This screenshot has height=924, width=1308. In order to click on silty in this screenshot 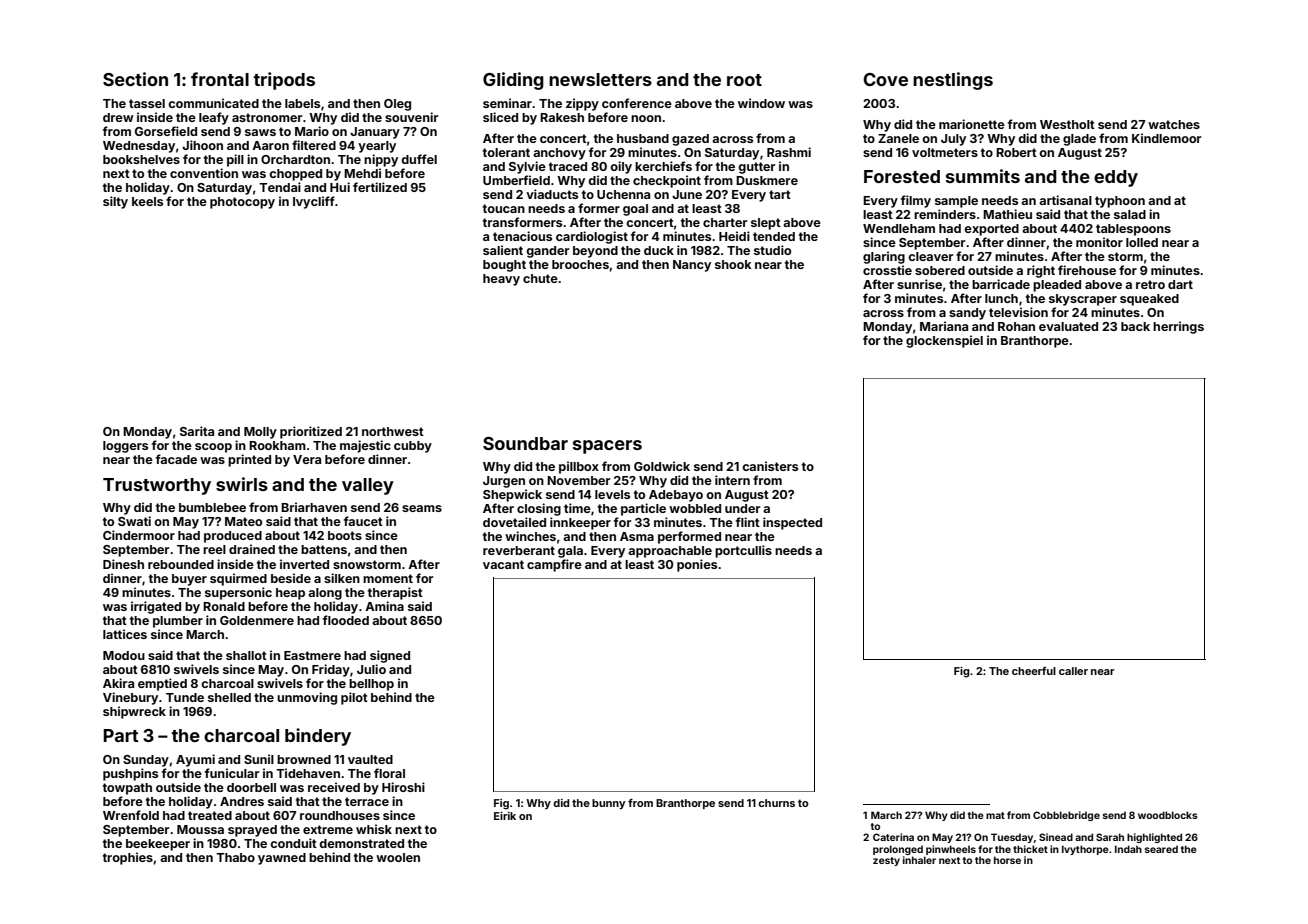, I will do `click(115, 202)`.
